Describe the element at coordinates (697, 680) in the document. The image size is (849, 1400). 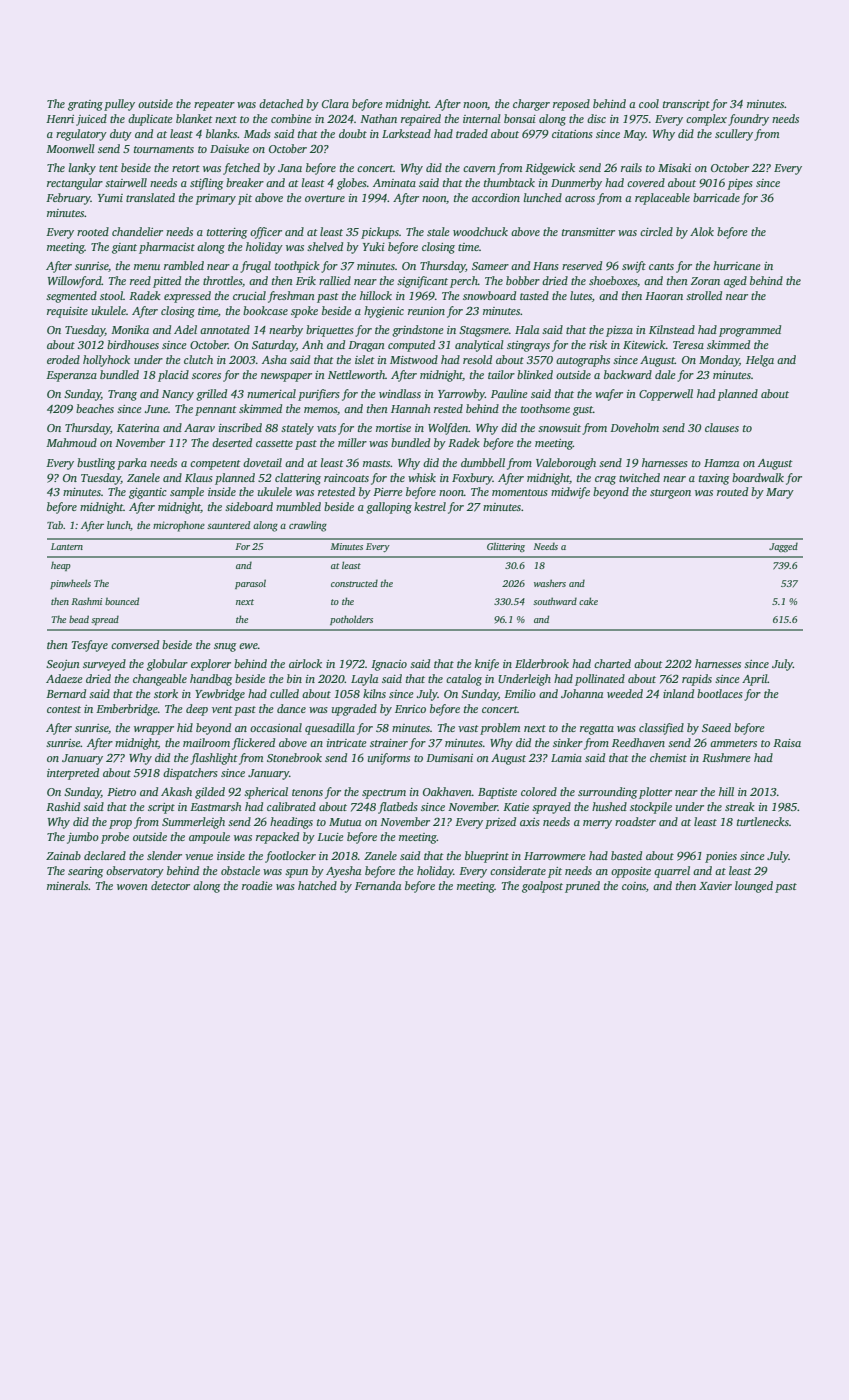
I see `rapids` at that location.
